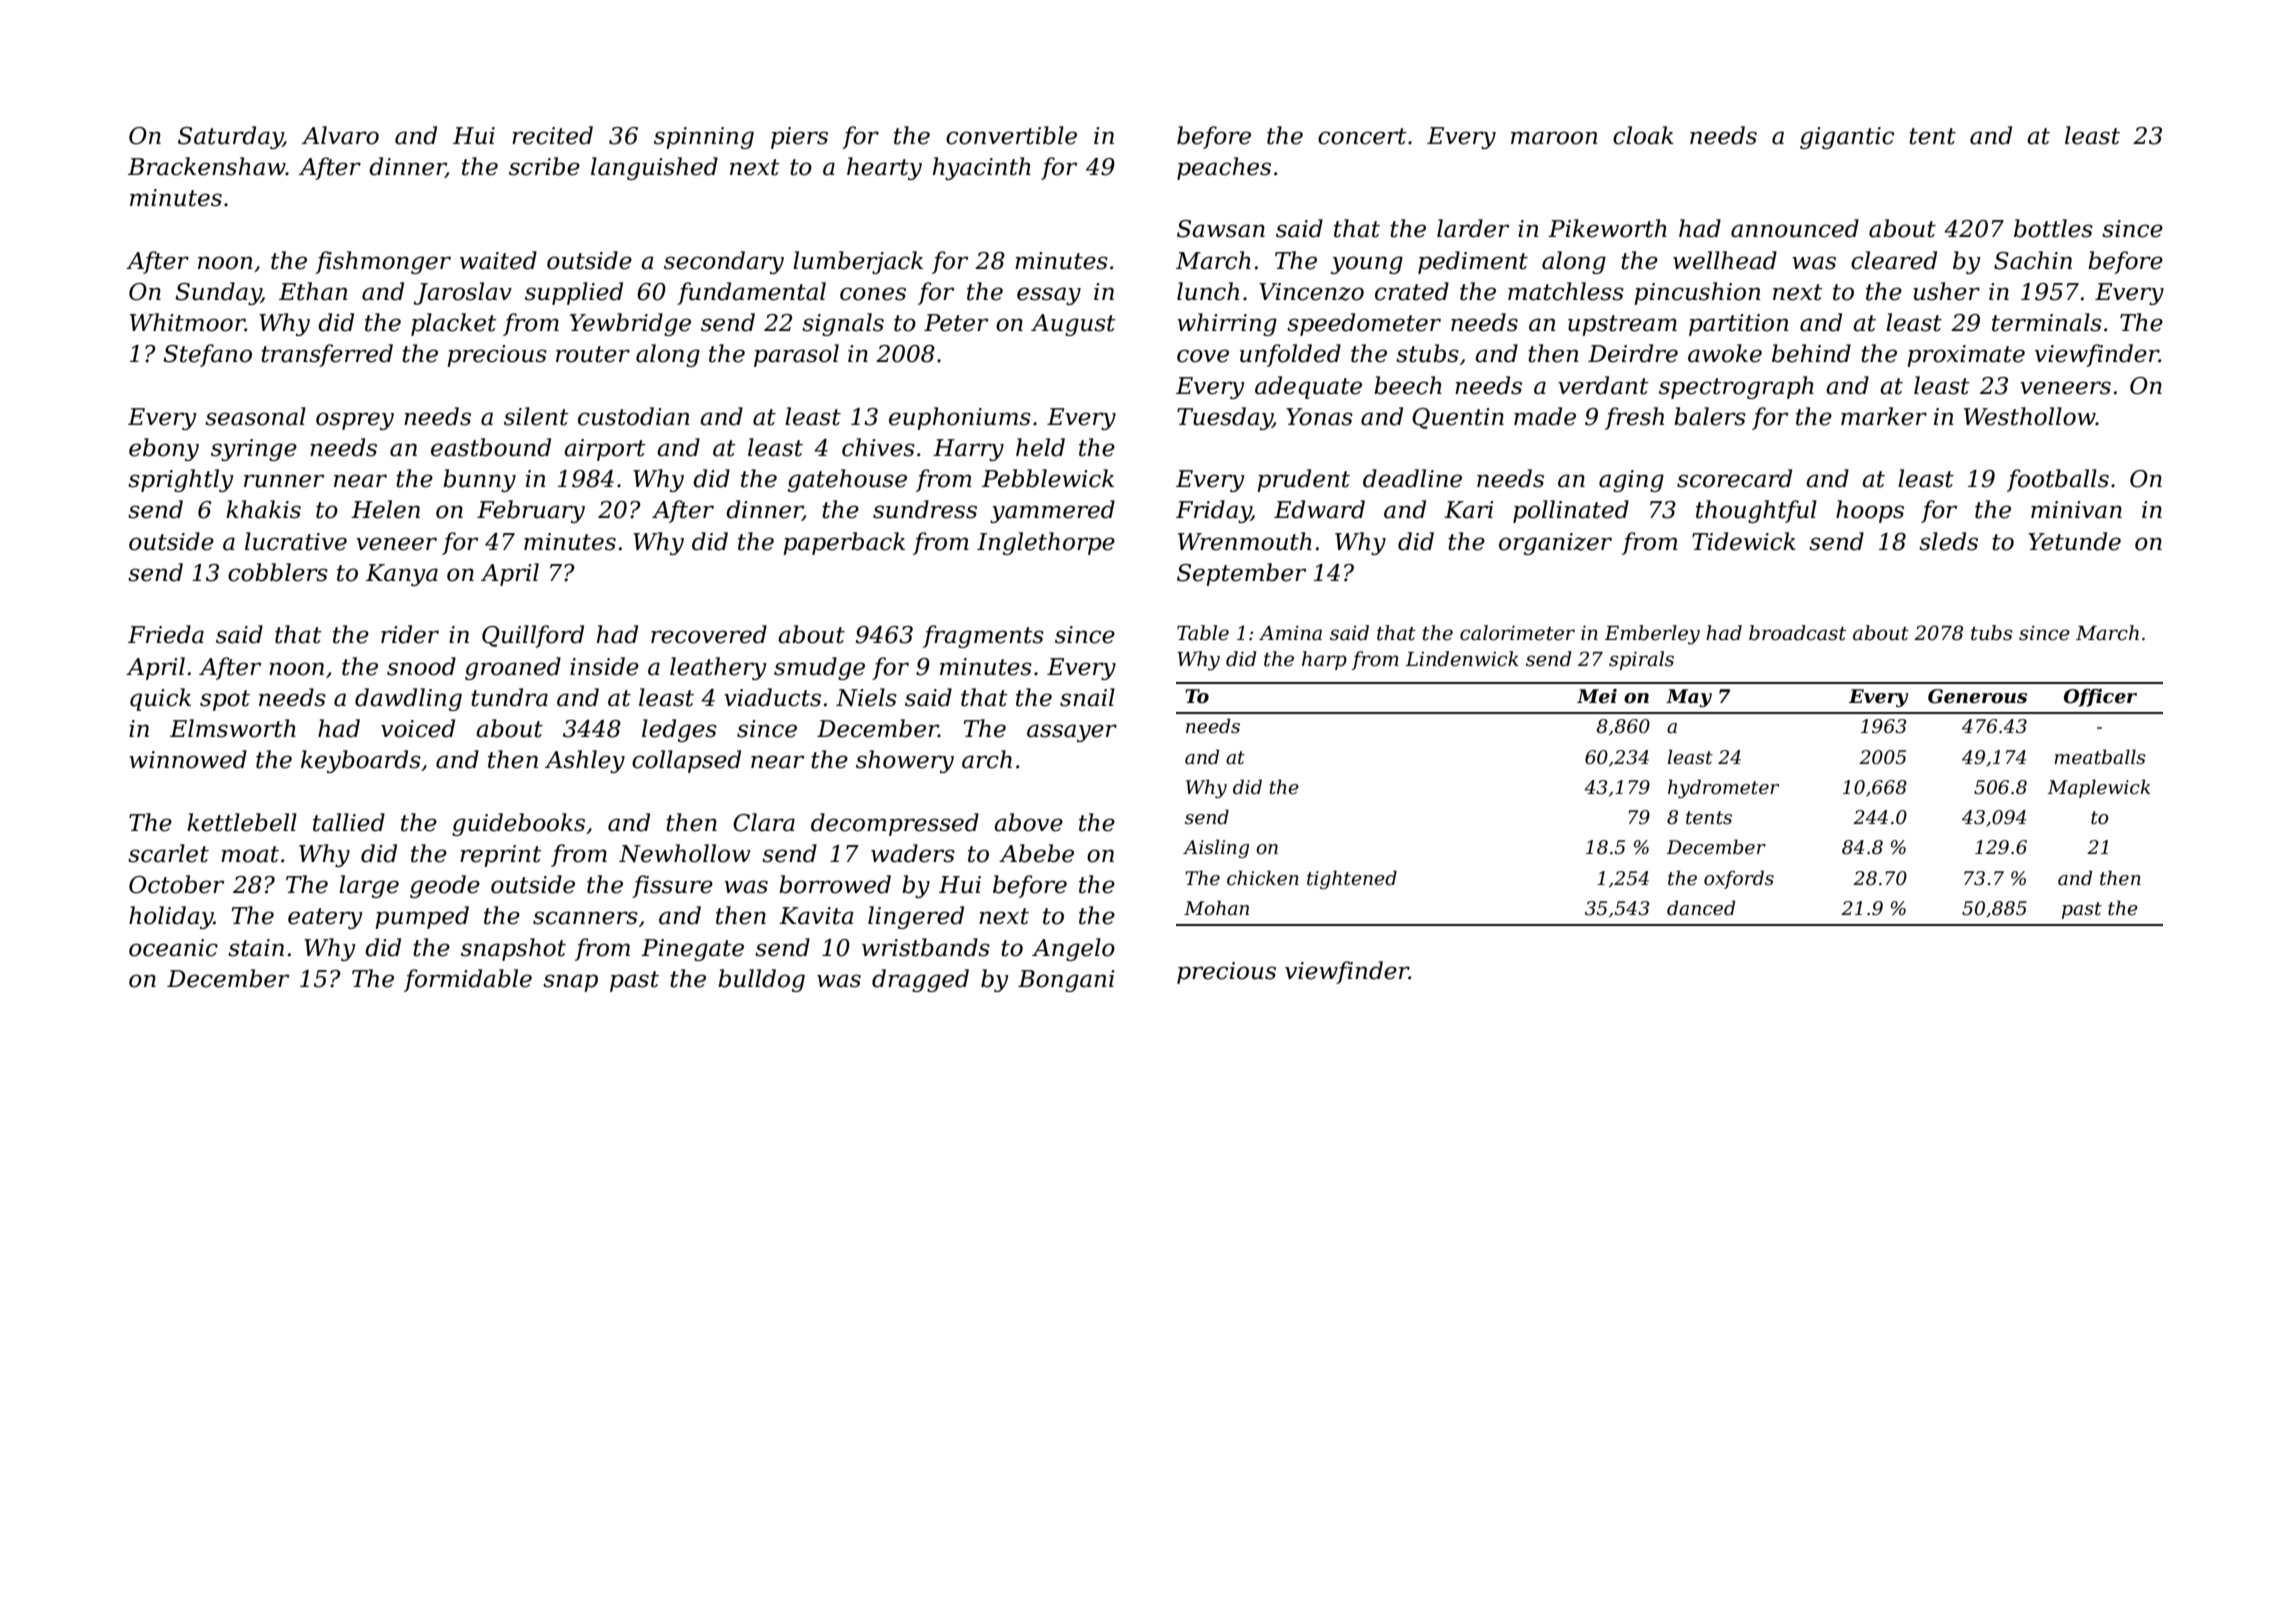 Image resolution: width=2292 pixels, height=1620 pixels. I want to click on beech, so click(1408, 385).
